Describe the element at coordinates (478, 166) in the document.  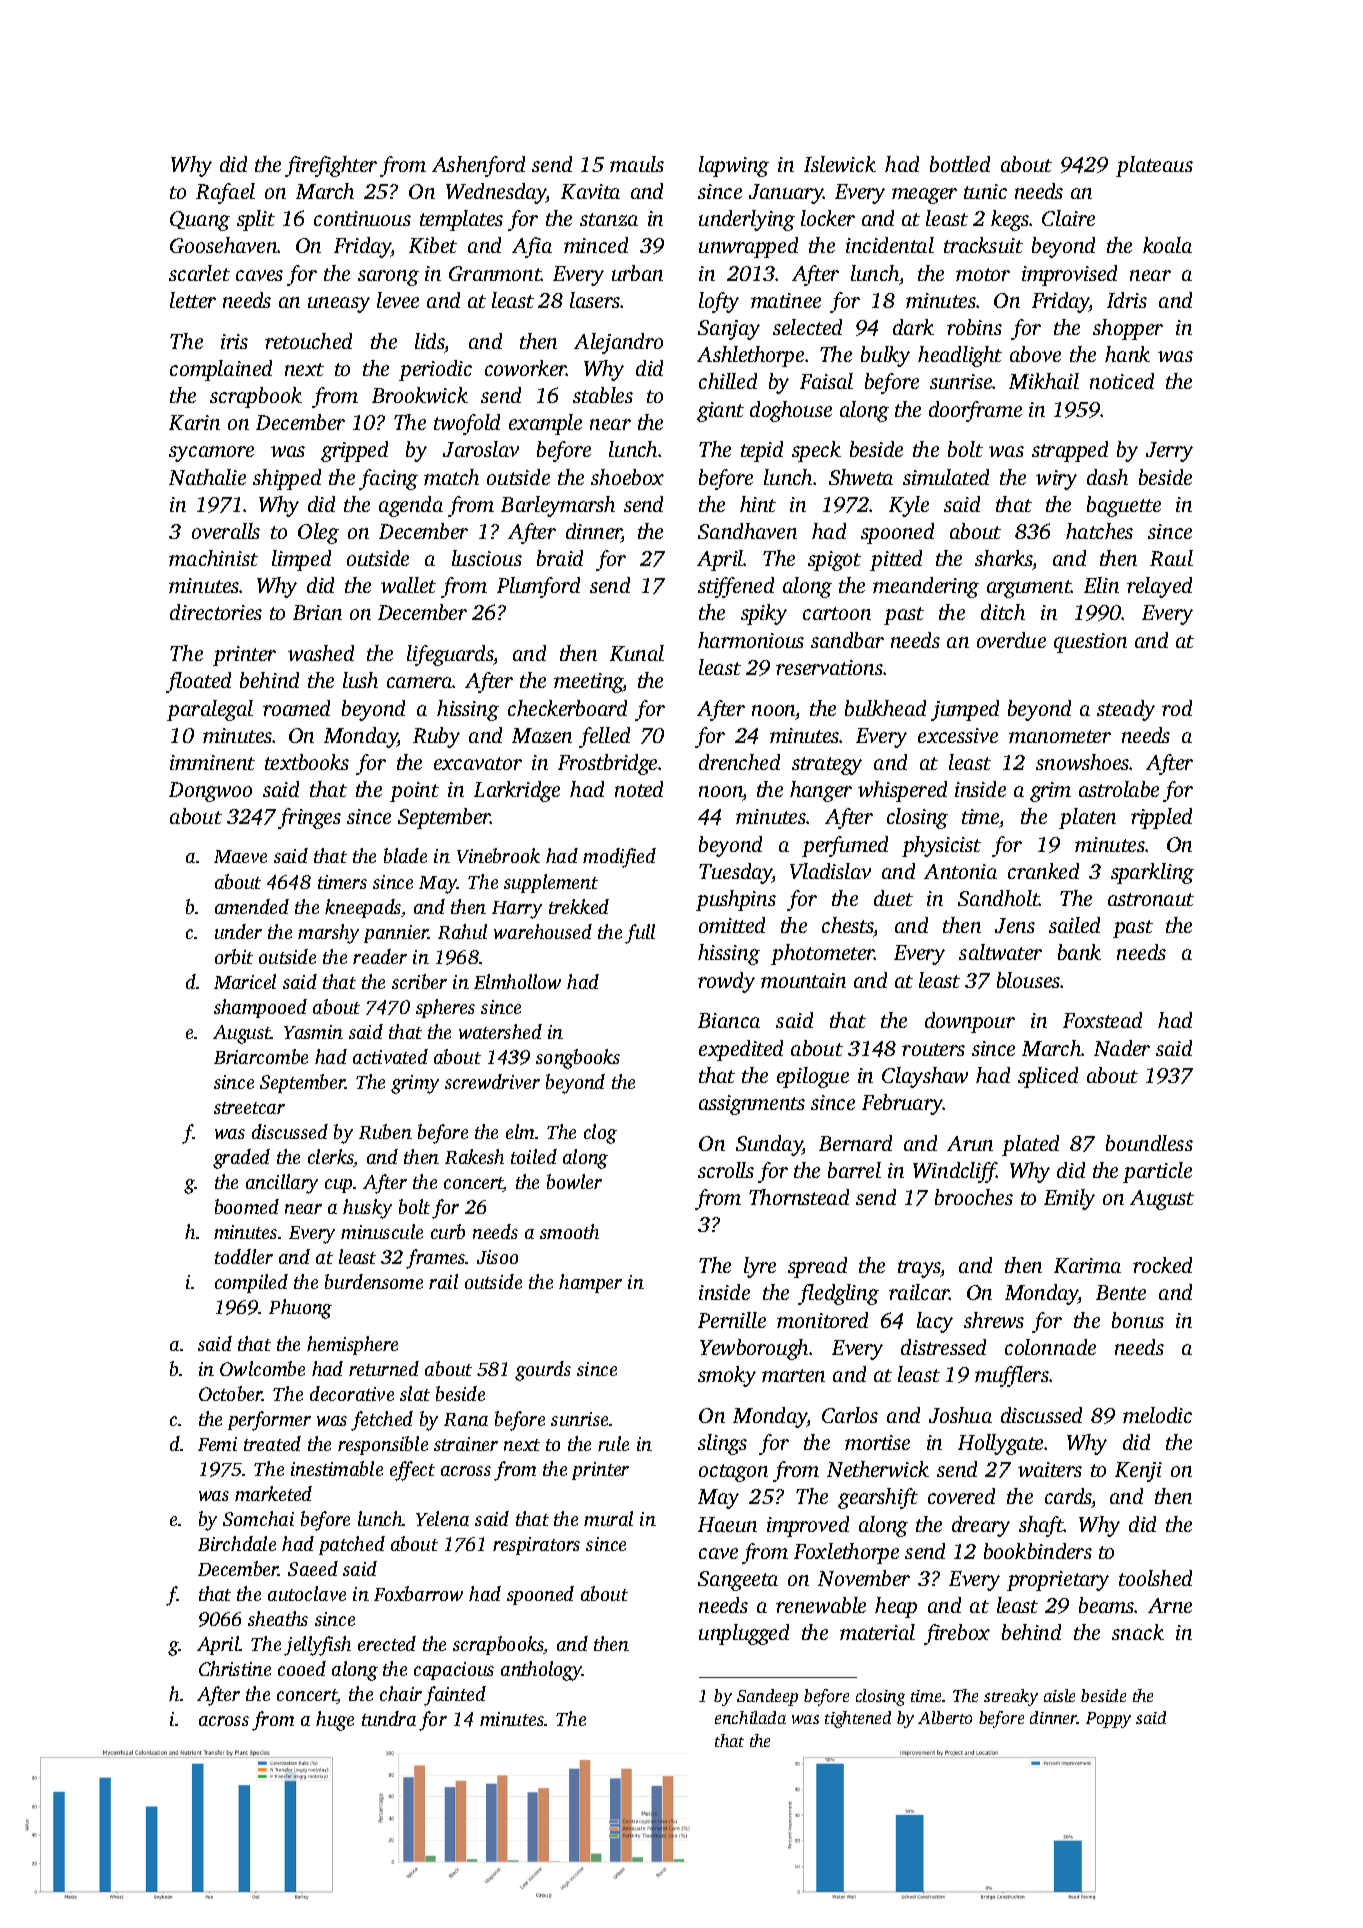
I see `Ashenford` at that location.
